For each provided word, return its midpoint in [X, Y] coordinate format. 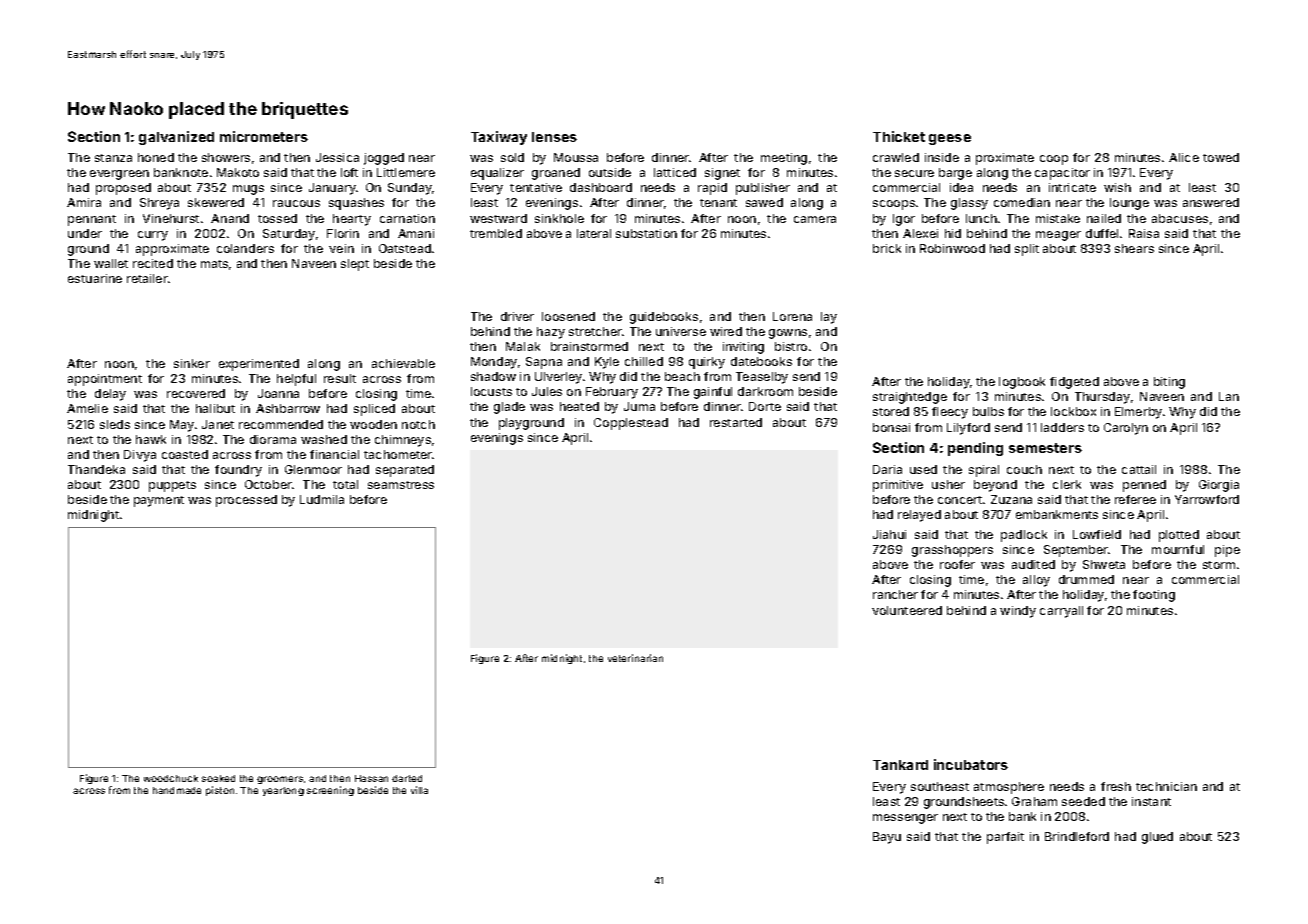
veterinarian [635, 658]
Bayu [887, 838]
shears [1134, 248]
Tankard [900, 765]
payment [159, 501]
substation [646, 233]
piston [220, 791]
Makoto [238, 172]
